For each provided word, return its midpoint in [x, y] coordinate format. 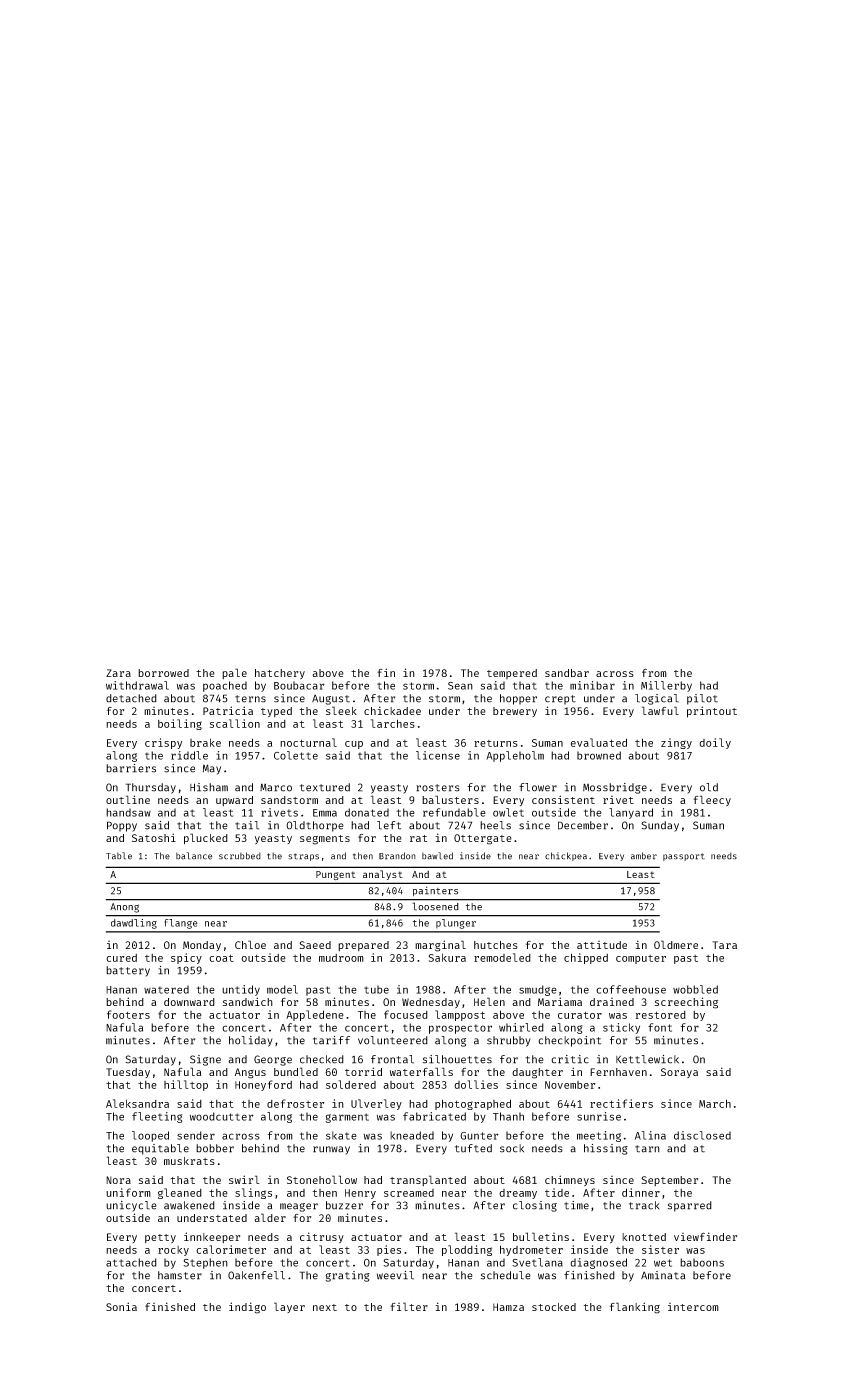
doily [715, 743]
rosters [438, 788]
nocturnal [308, 742]
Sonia [121, 1306]
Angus [250, 1073]
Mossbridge [615, 788]
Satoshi [154, 837]
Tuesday [128, 1073]
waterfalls [421, 1071]
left [389, 825]
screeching [686, 1003]
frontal [392, 1059]
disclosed [702, 1135]
